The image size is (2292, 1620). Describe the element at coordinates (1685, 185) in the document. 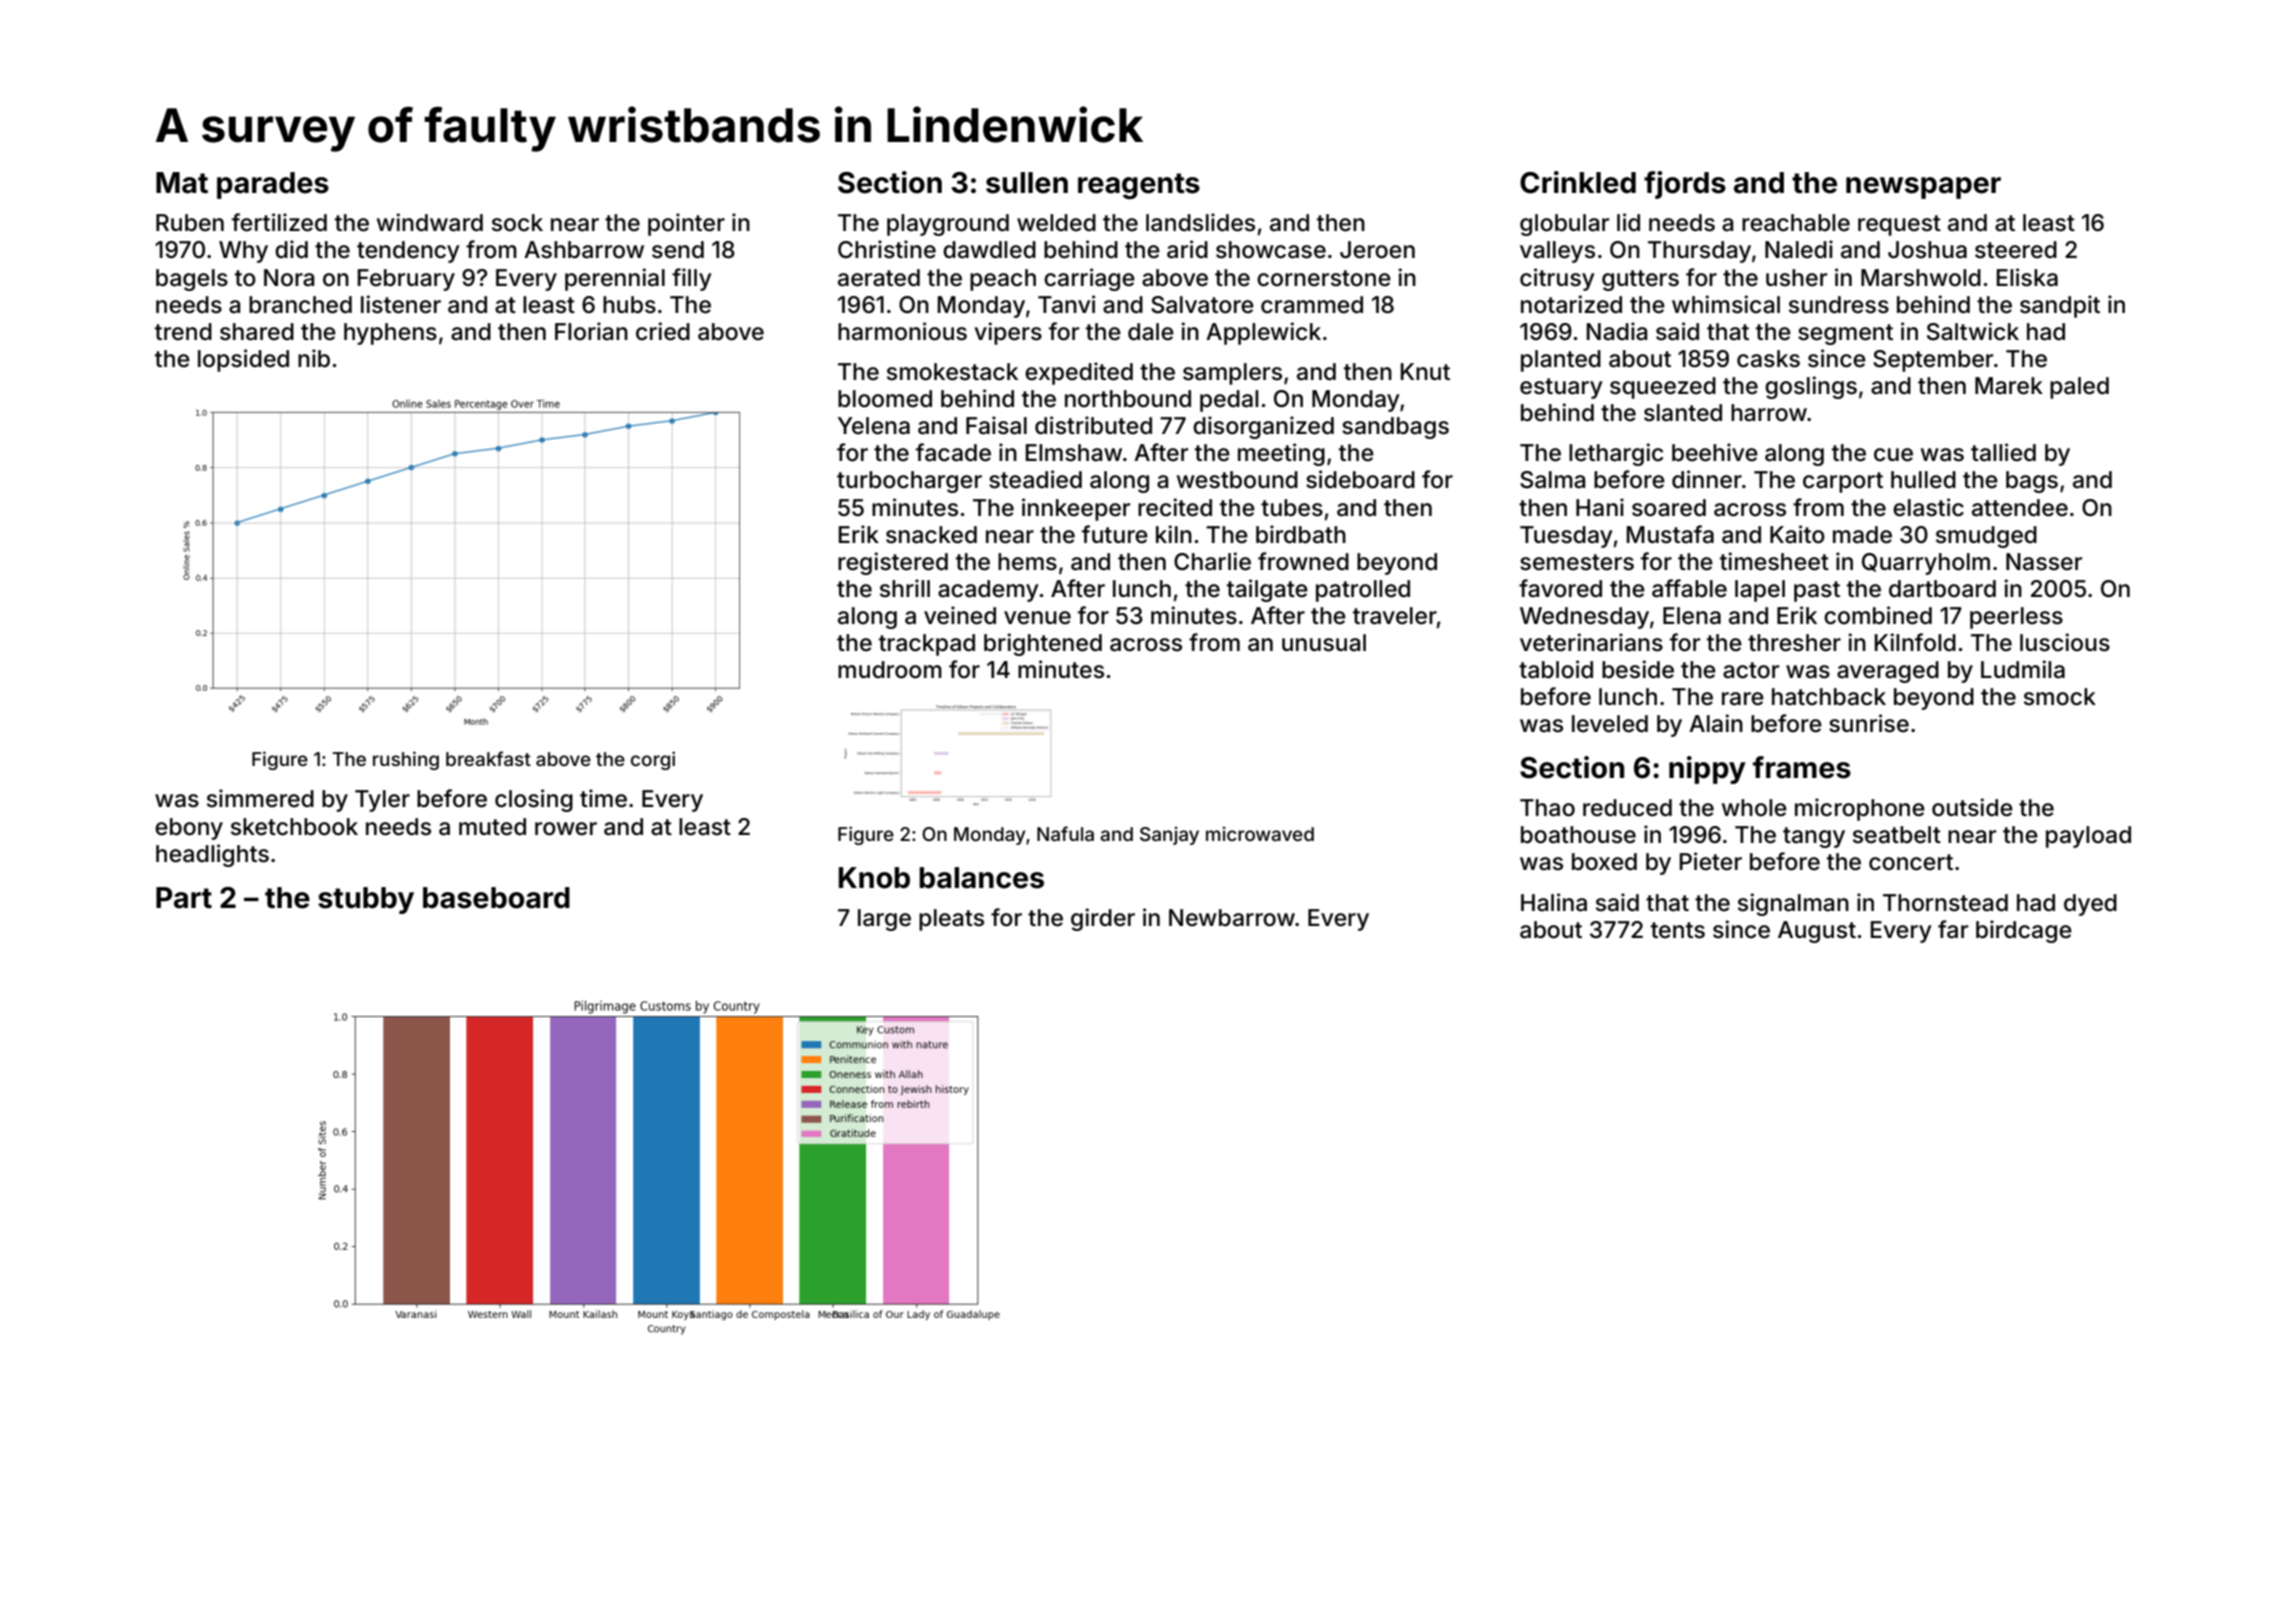

I see `fjords` at that location.
